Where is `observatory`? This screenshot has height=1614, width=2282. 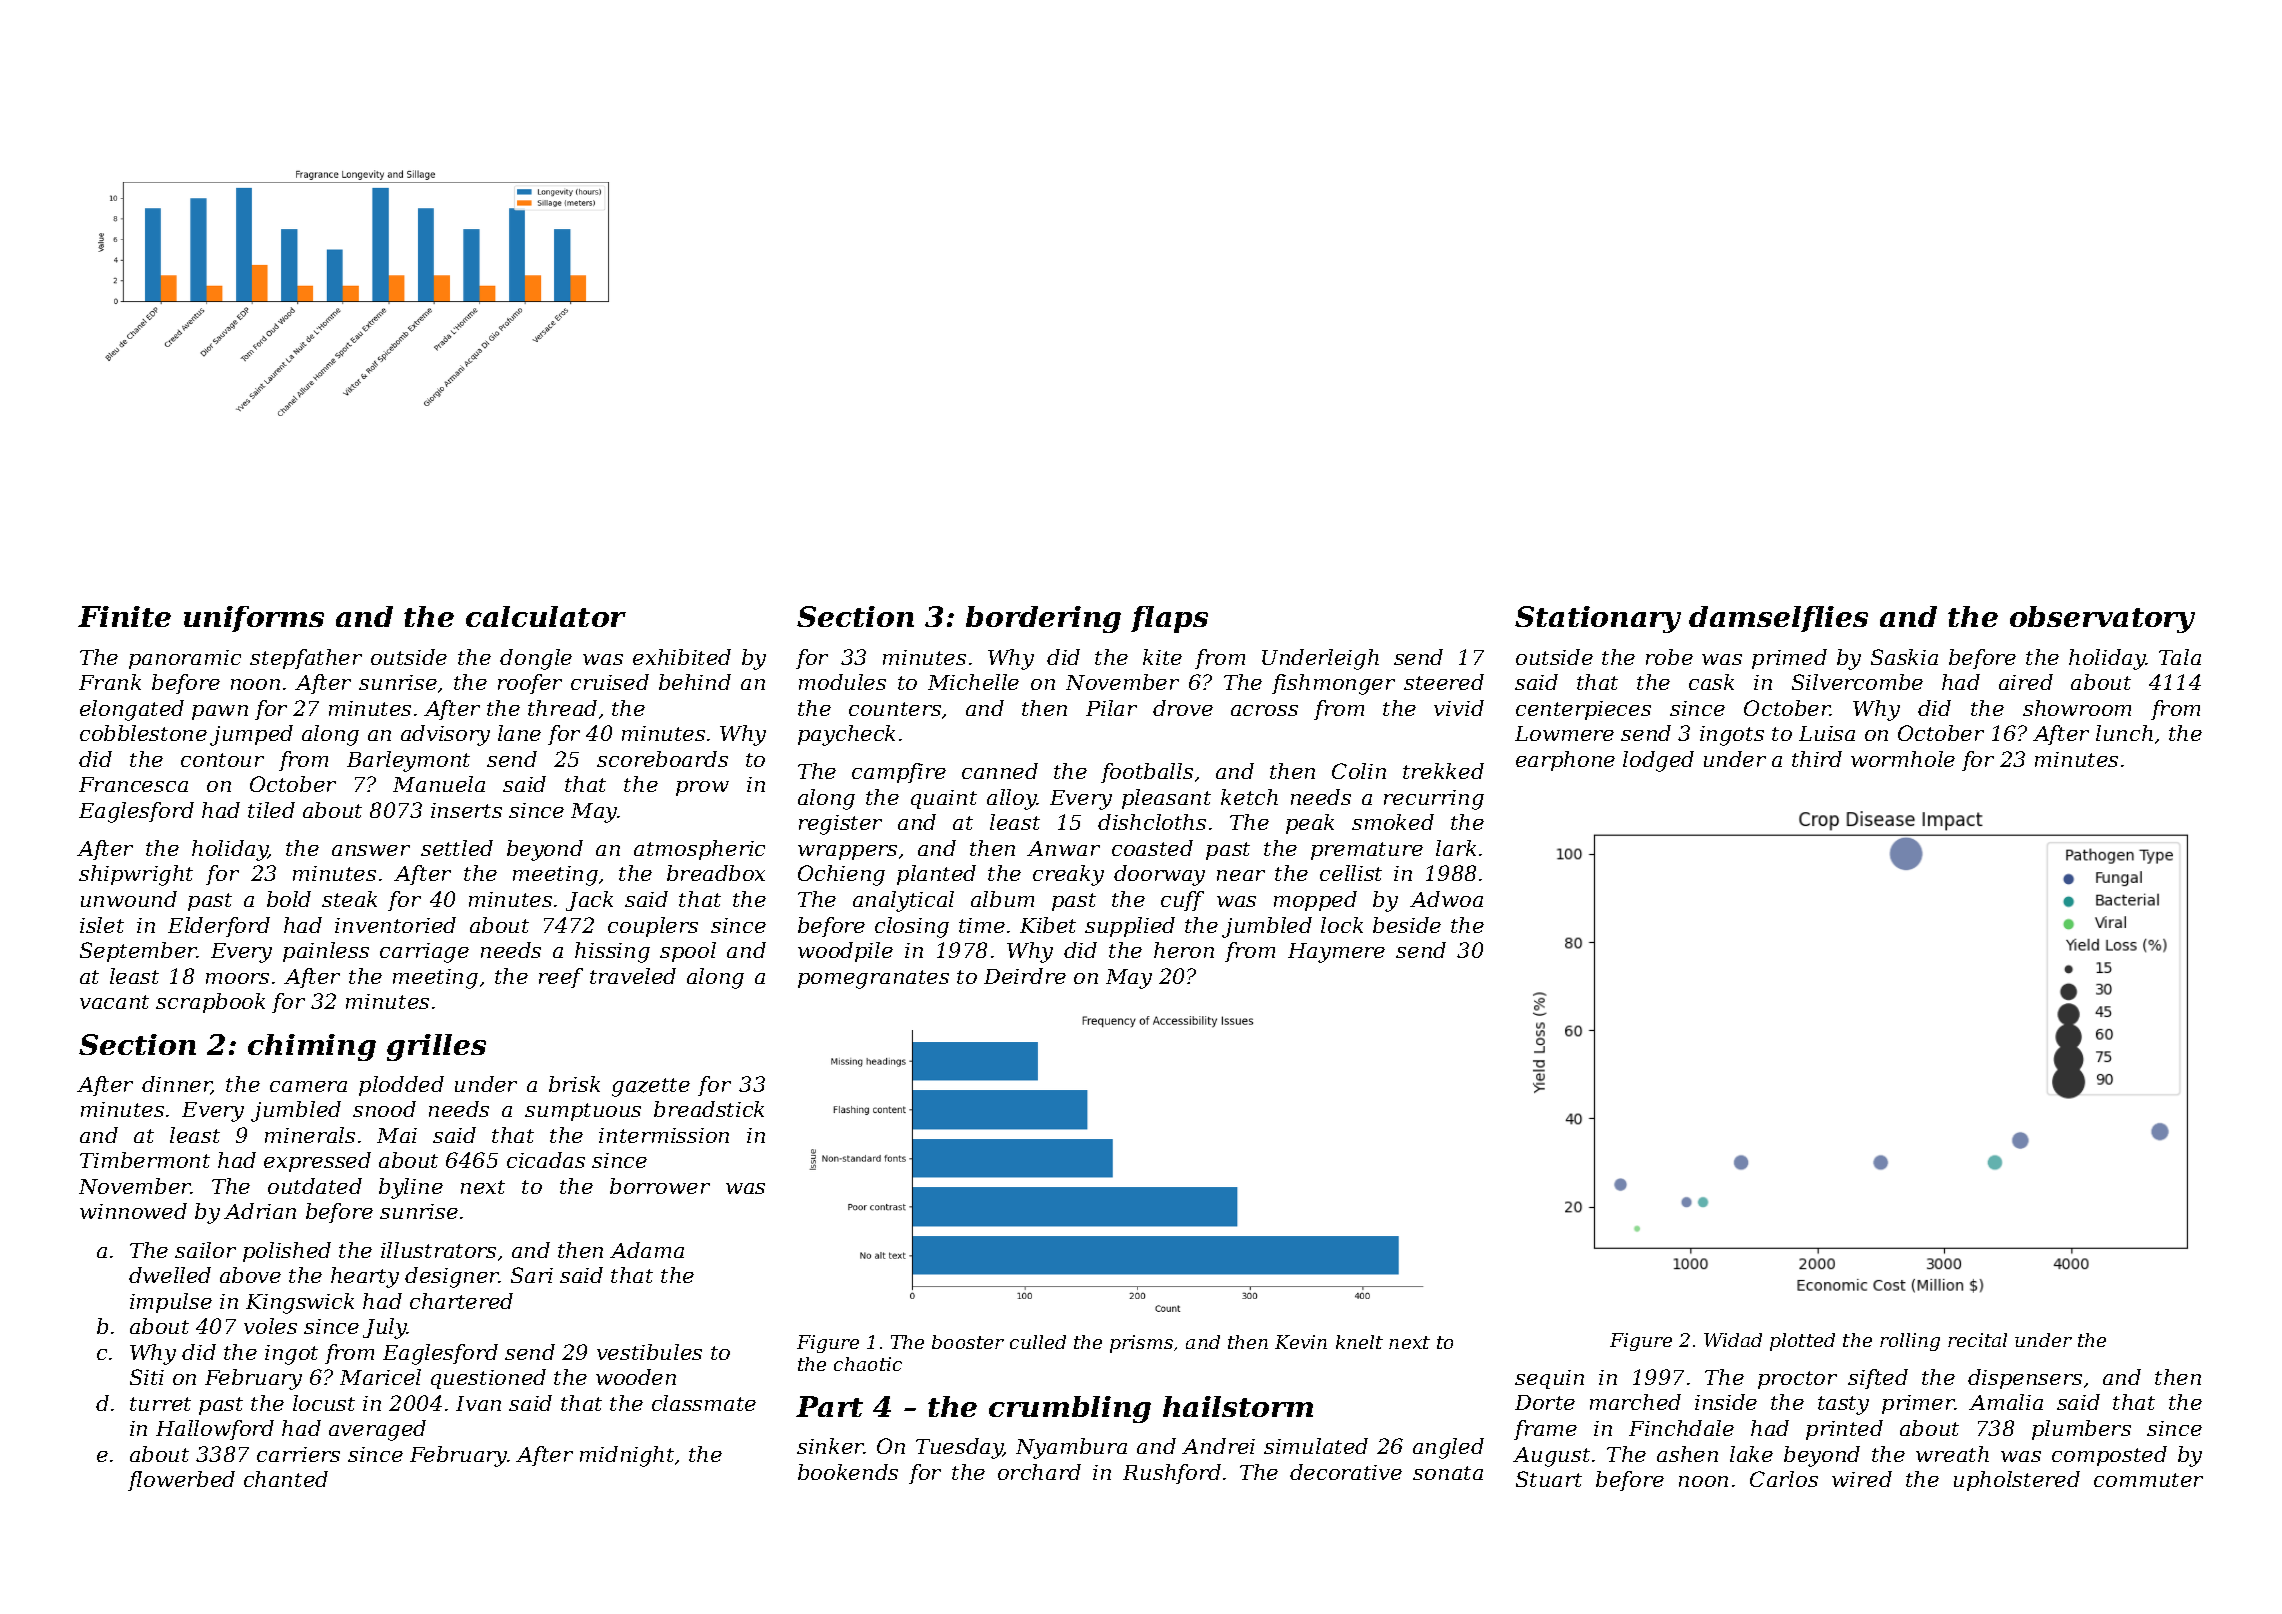 observatory is located at coordinates (2102, 619).
